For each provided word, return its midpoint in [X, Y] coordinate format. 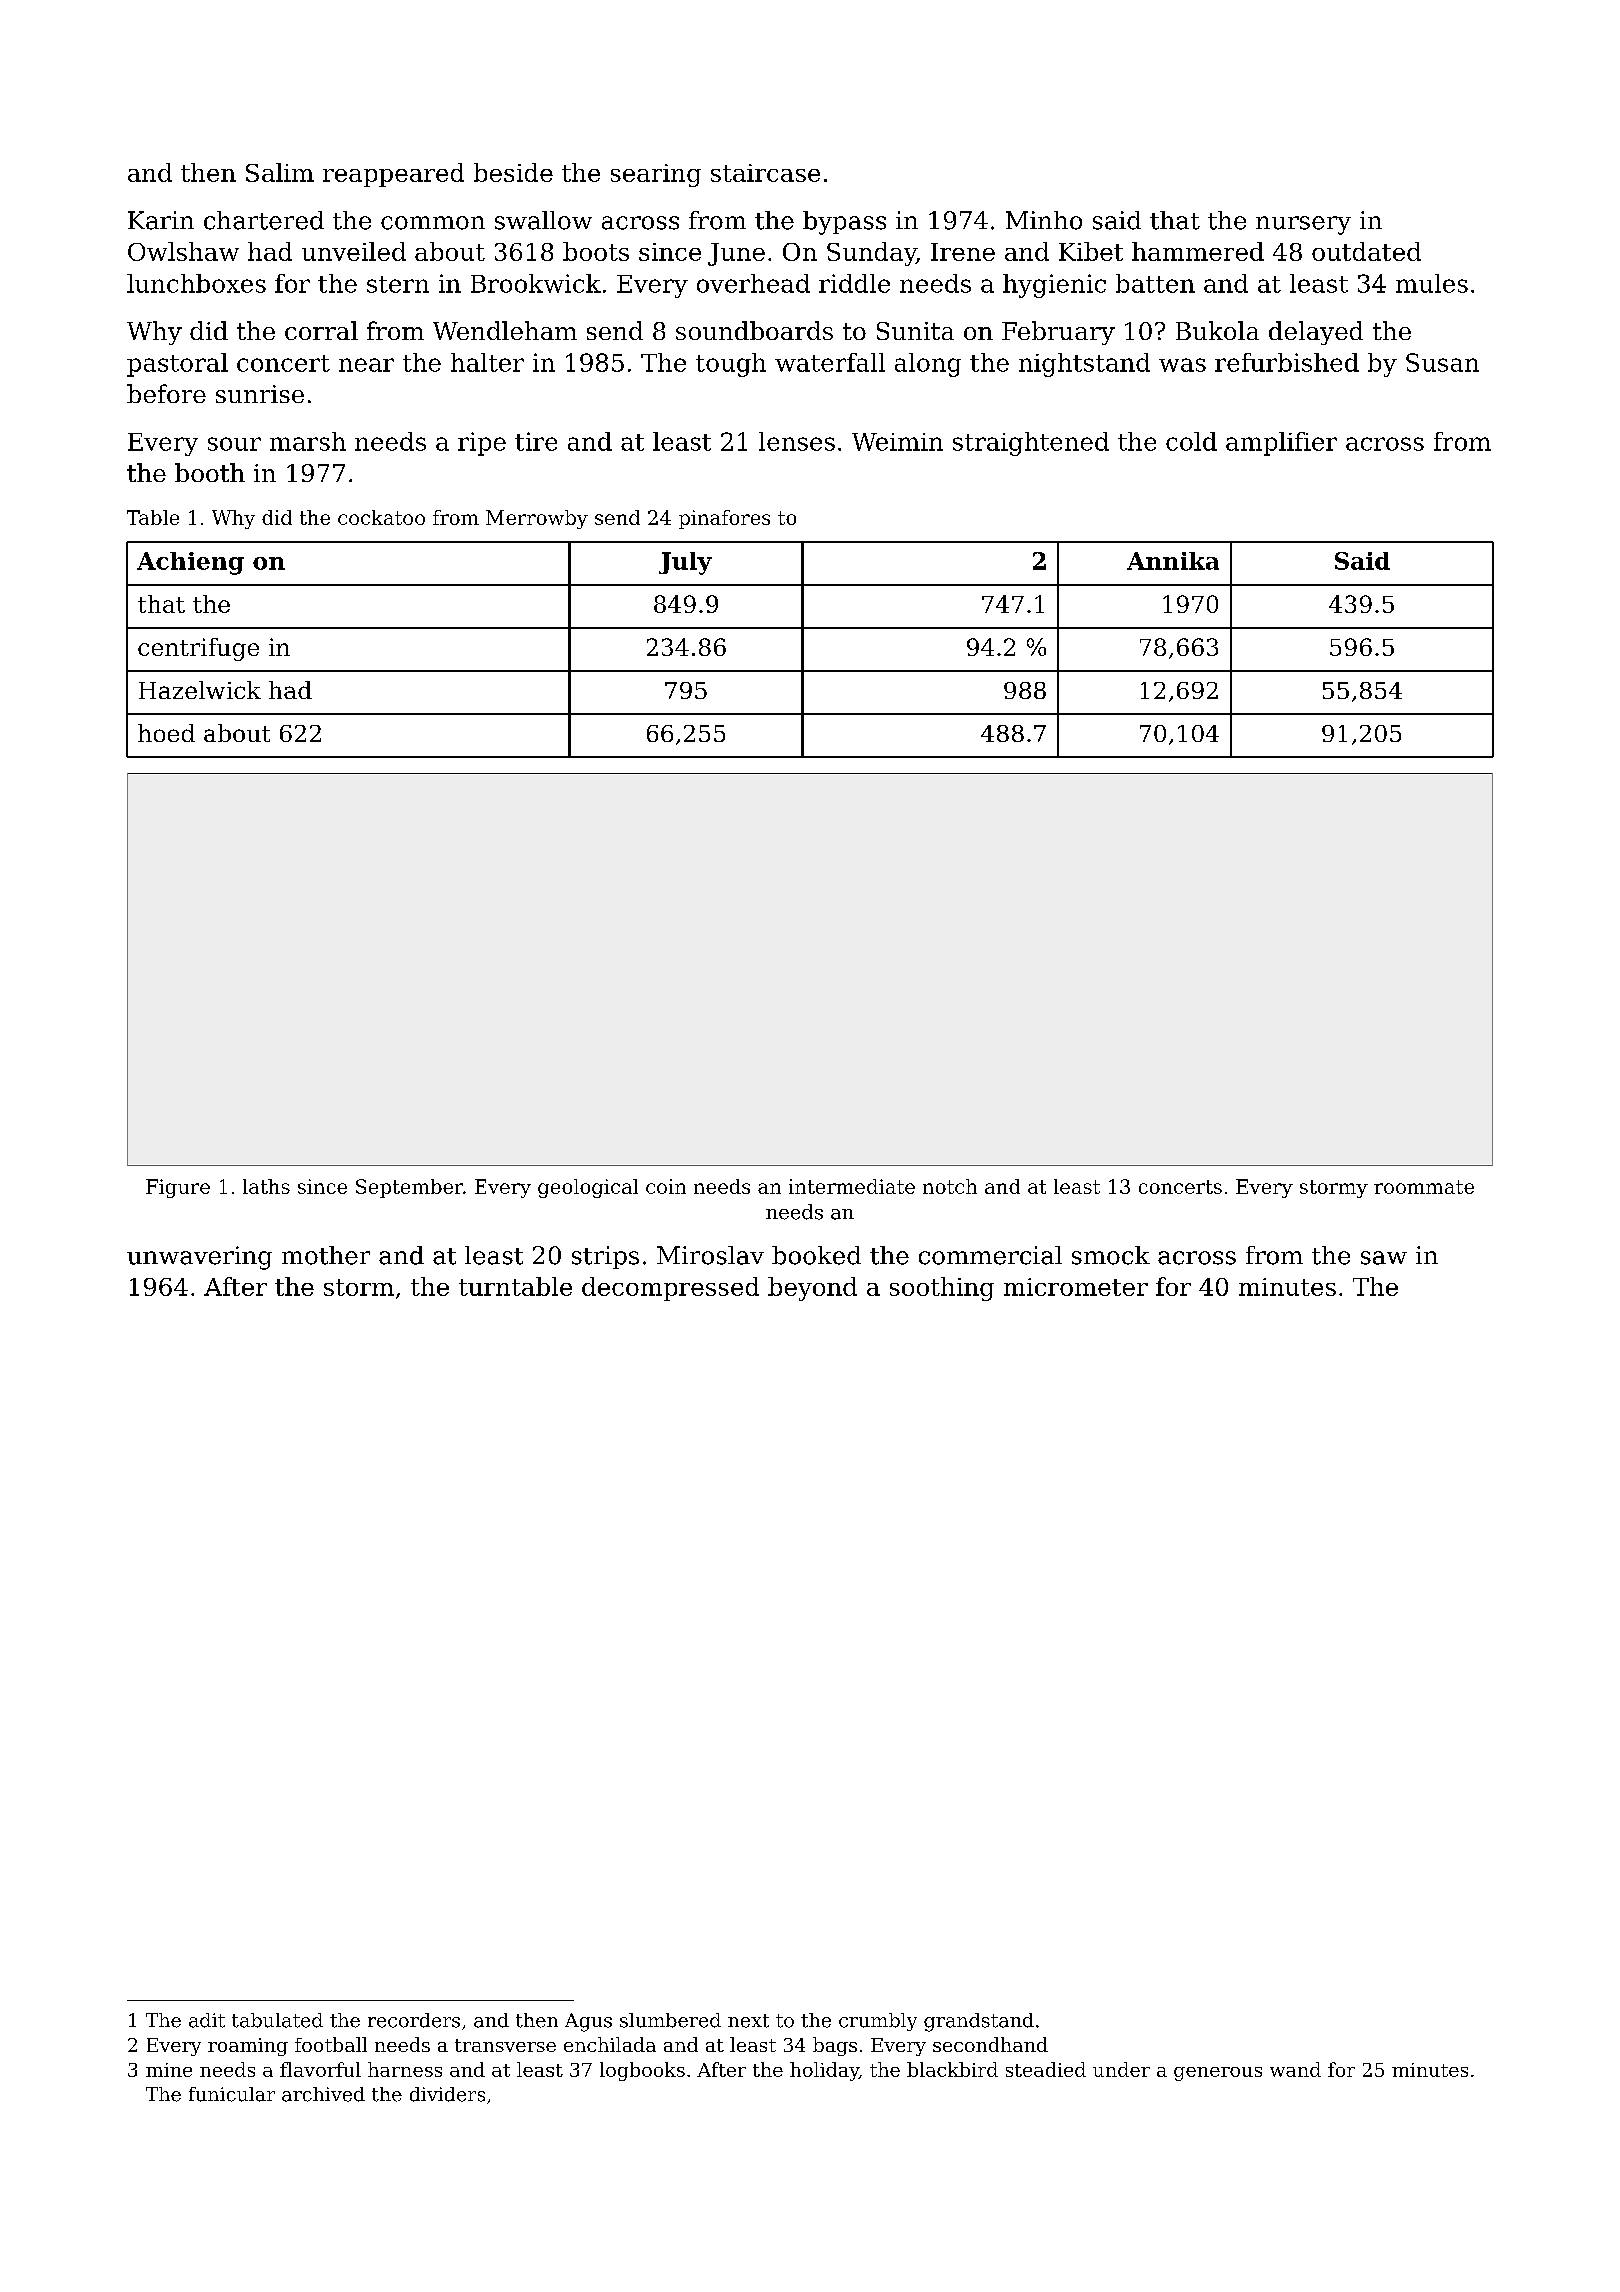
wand [1295, 2069]
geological [588, 1188]
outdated [1366, 251]
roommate [1424, 1187]
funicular [232, 2094]
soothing [942, 1289]
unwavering [199, 1258]
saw [1384, 1258]
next [748, 2021]
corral [321, 330]
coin [666, 1186]
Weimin [897, 442]
